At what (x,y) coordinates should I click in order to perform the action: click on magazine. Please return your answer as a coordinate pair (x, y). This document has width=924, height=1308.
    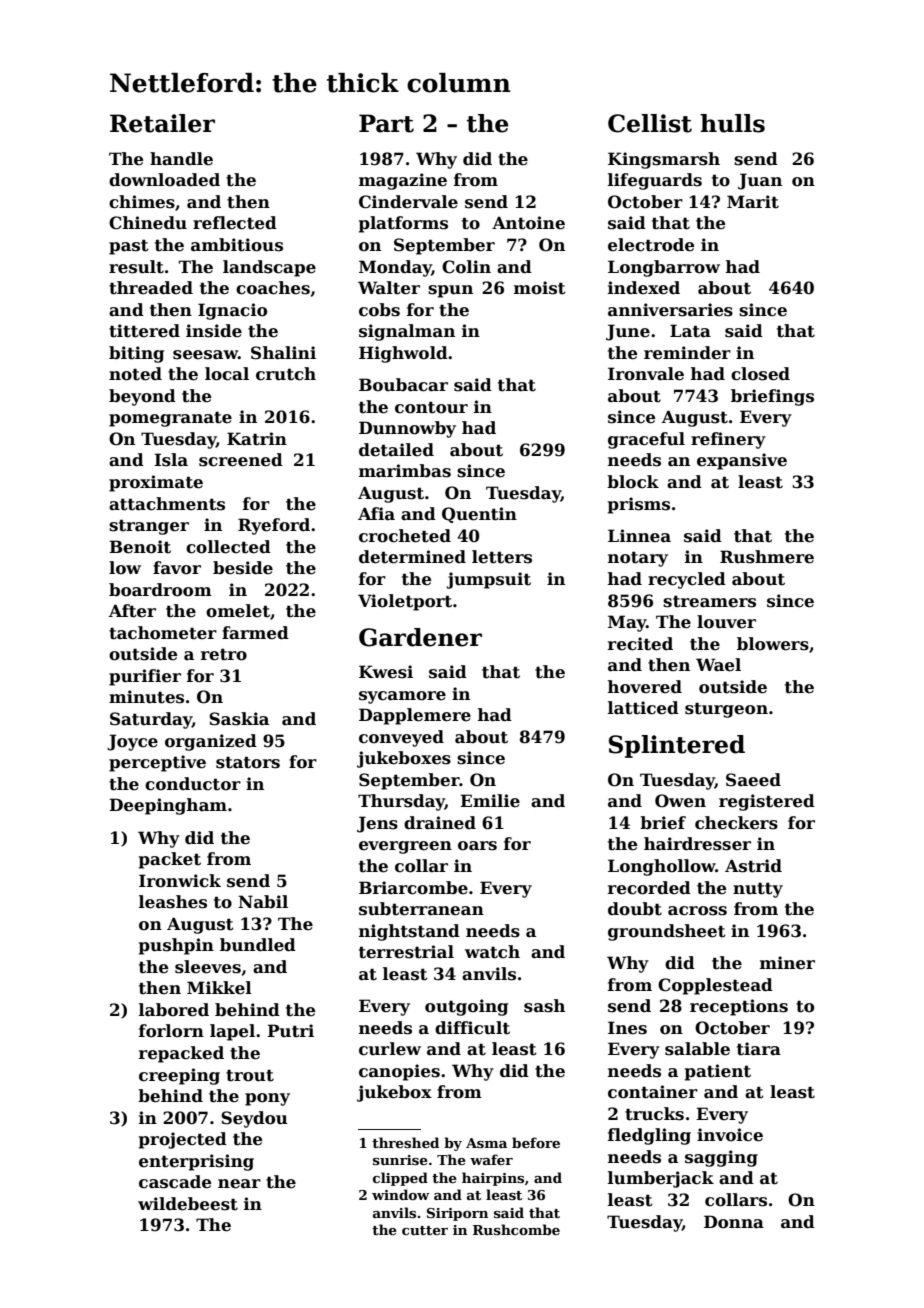
    Looking at the image, I should click on (403, 181).
